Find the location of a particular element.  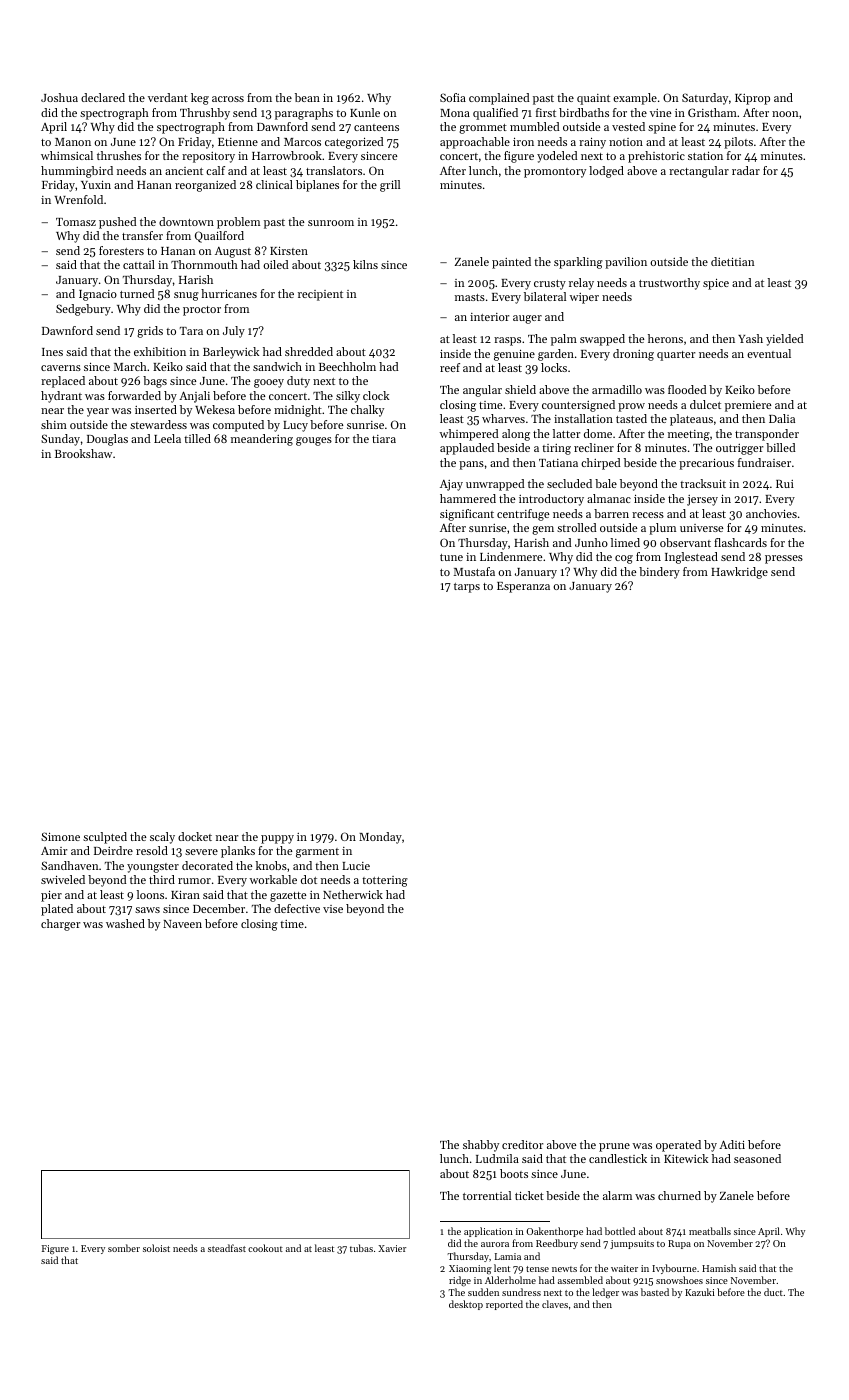

verdant is located at coordinates (168, 97).
